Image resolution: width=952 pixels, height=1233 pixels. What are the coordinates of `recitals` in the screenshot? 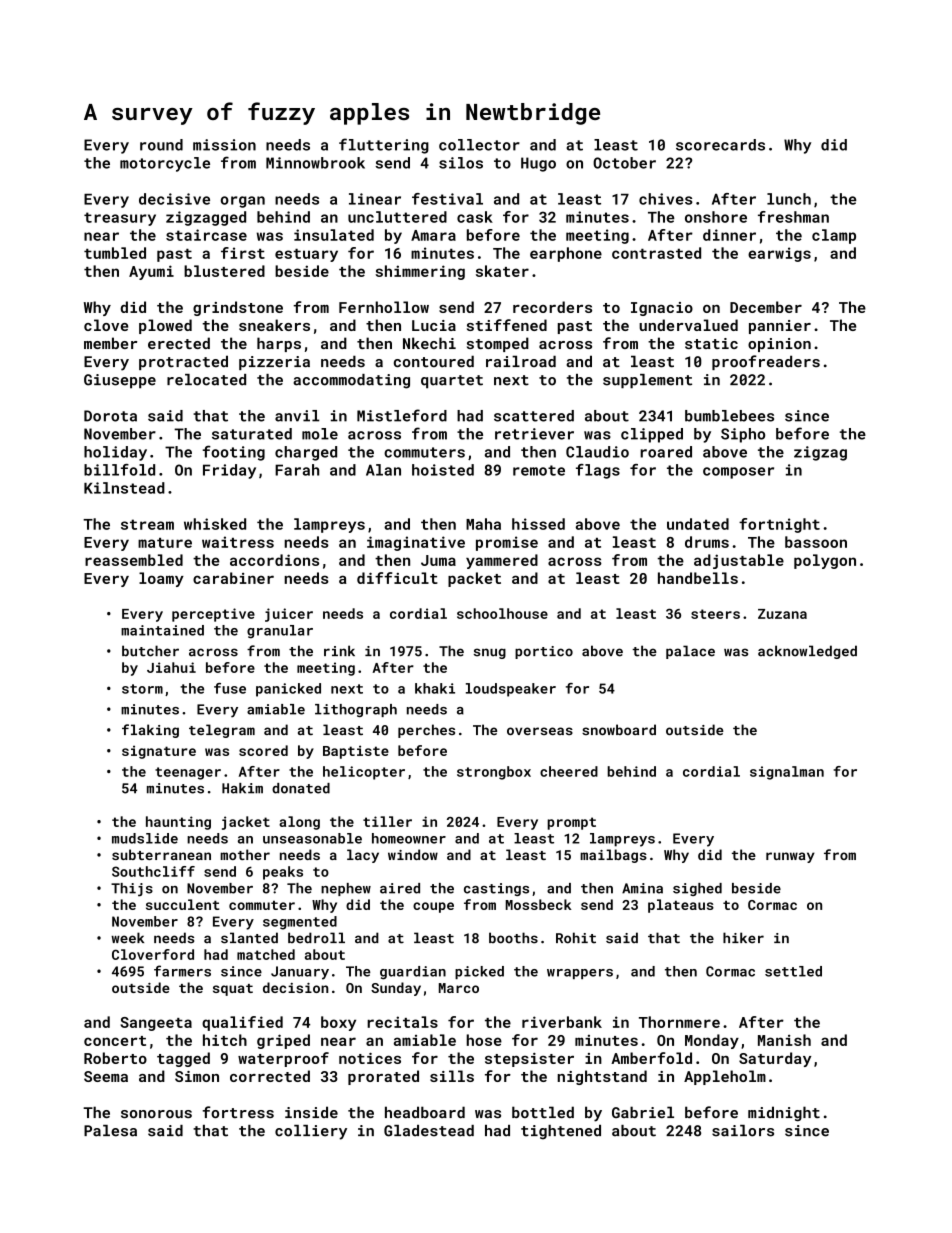 It's located at (402, 1022).
